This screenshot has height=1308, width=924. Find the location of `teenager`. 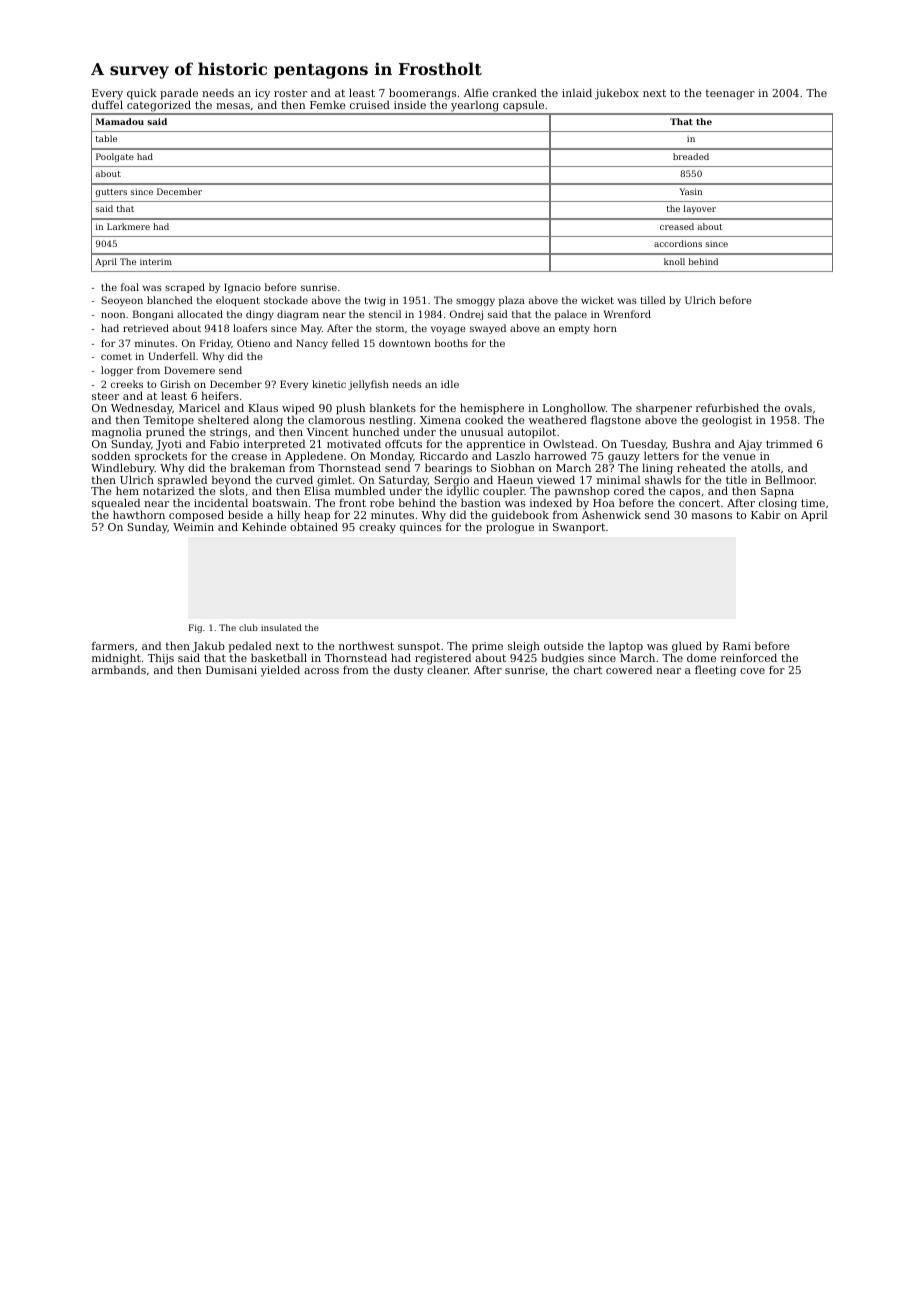

teenager is located at coordinates (730, 95).
